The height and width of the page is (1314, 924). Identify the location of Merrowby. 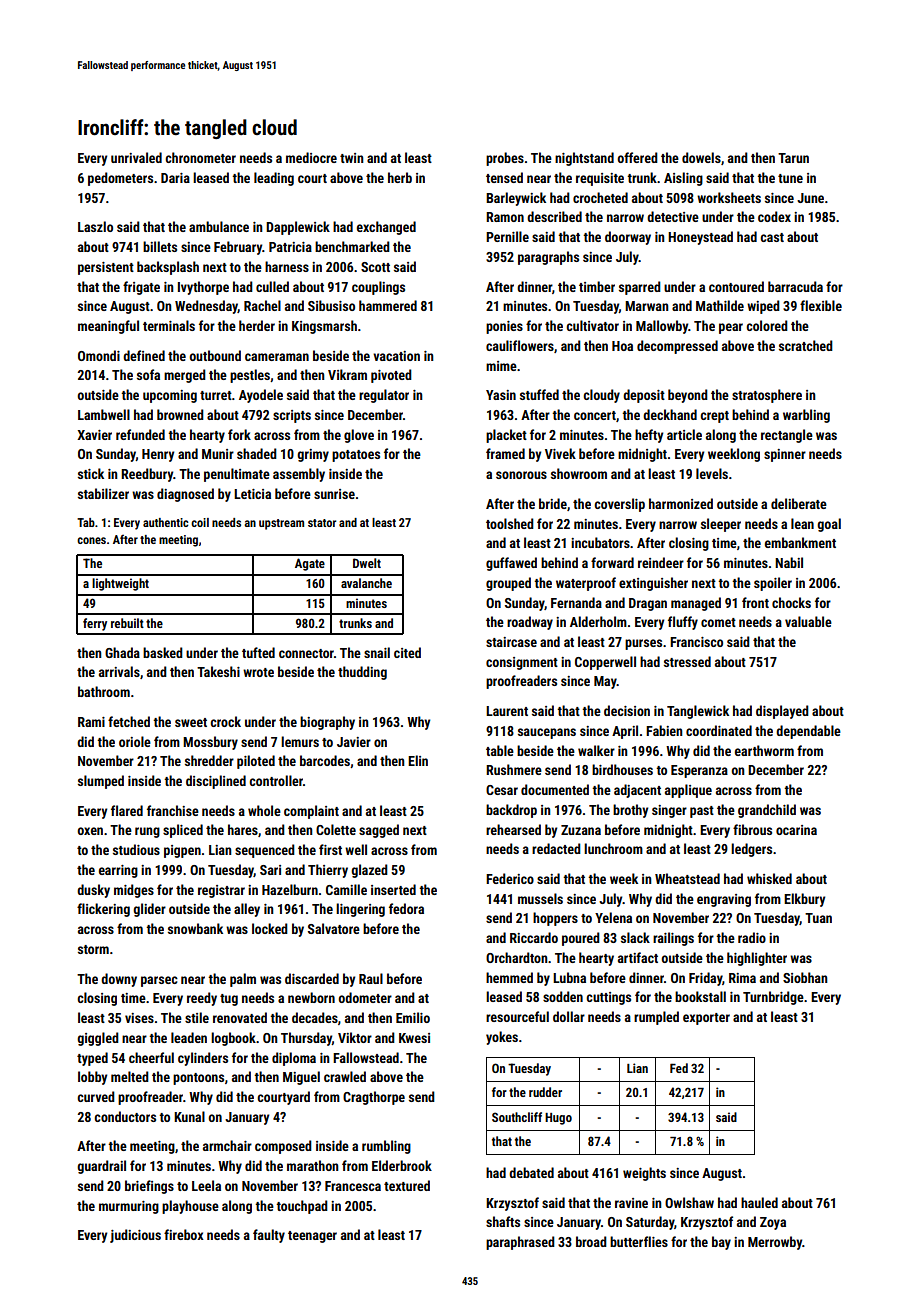
(775, 1243).
